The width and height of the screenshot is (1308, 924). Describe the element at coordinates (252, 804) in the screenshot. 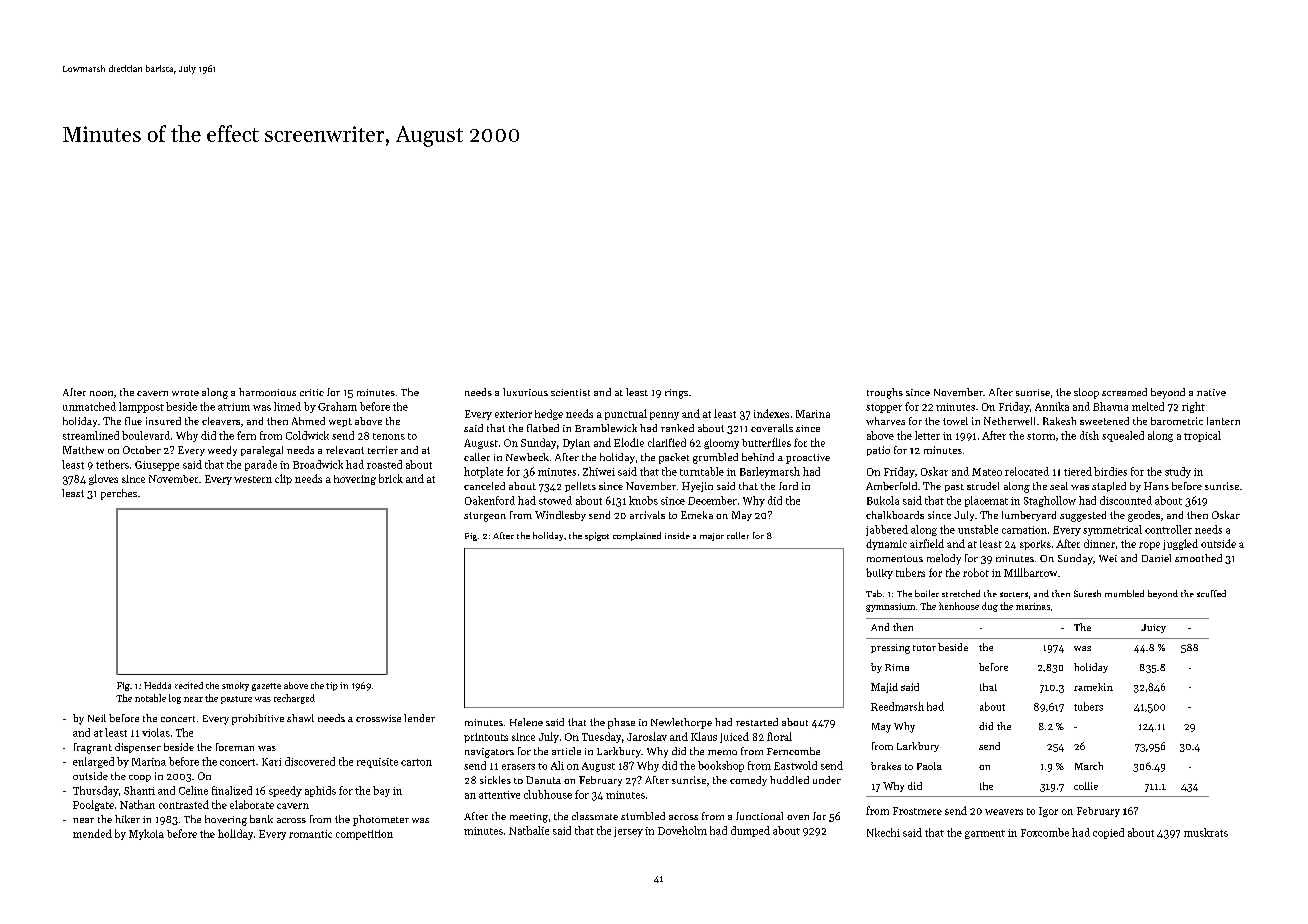

I see `elaborate` at that location.
